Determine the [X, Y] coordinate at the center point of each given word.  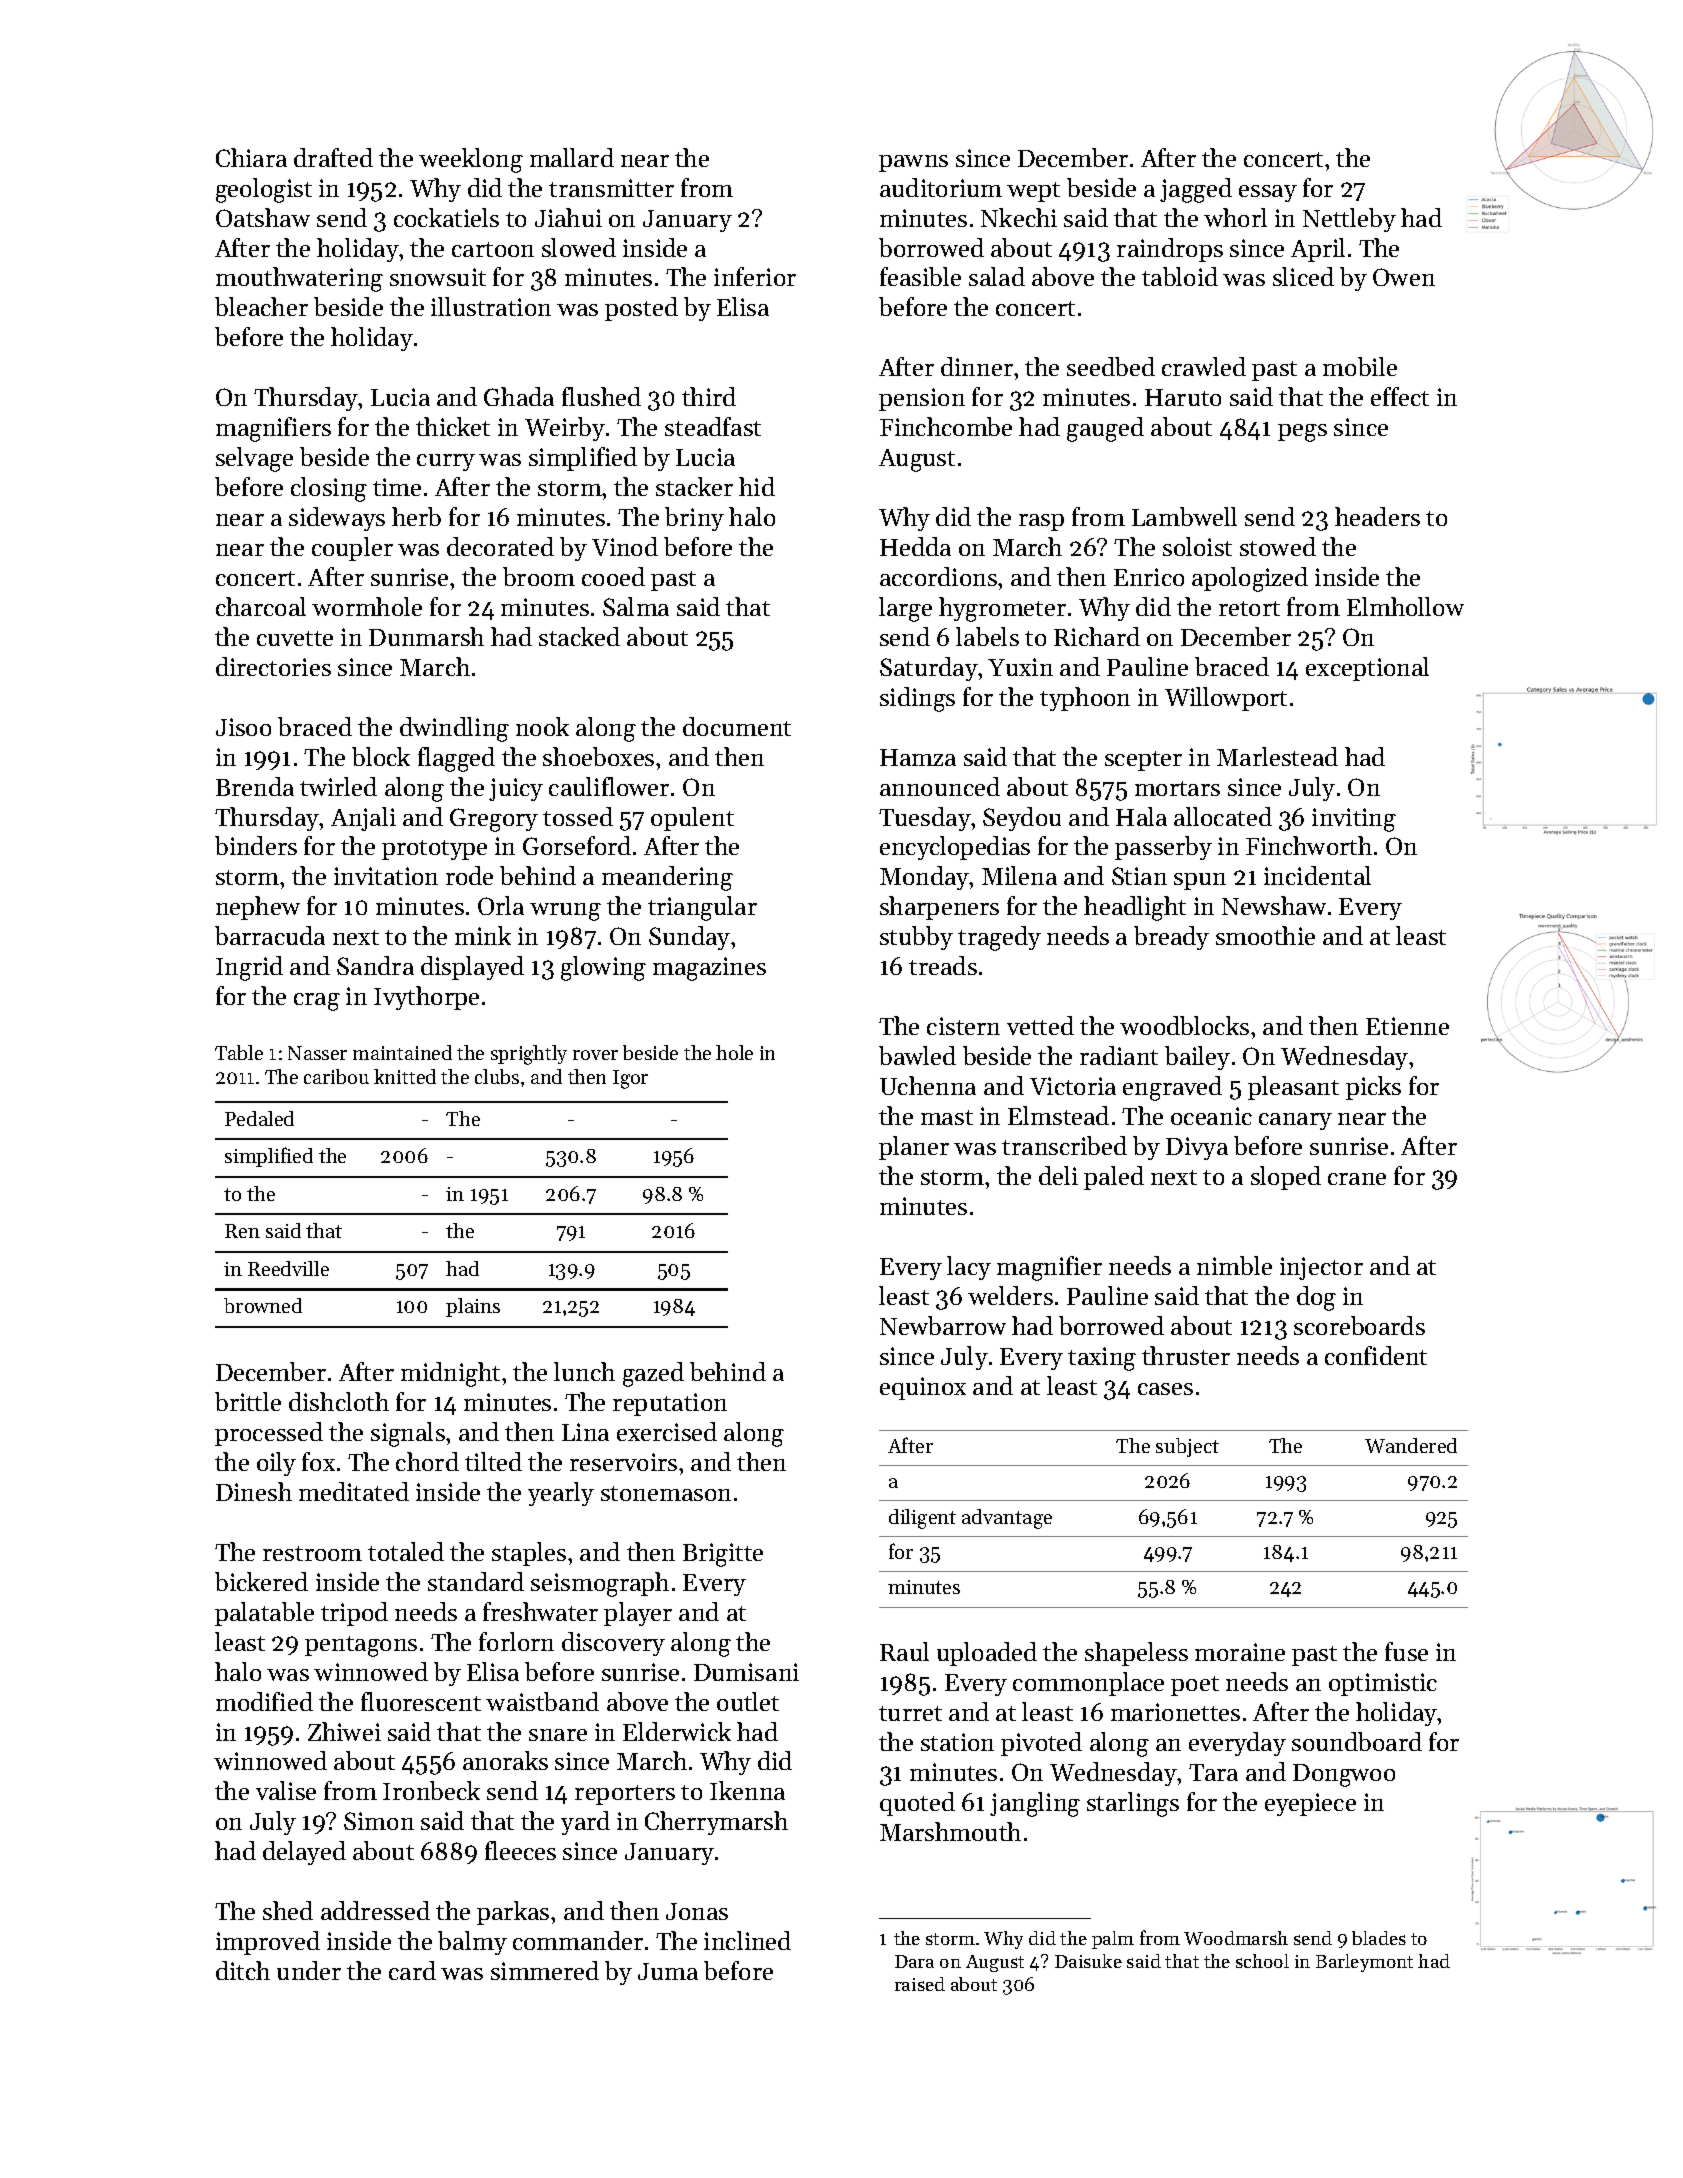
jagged [1196, 190]
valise [286, 1790]
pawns [913, 163]
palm [1113, 1940]
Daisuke [1088, 1961]
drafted [333, 157]
